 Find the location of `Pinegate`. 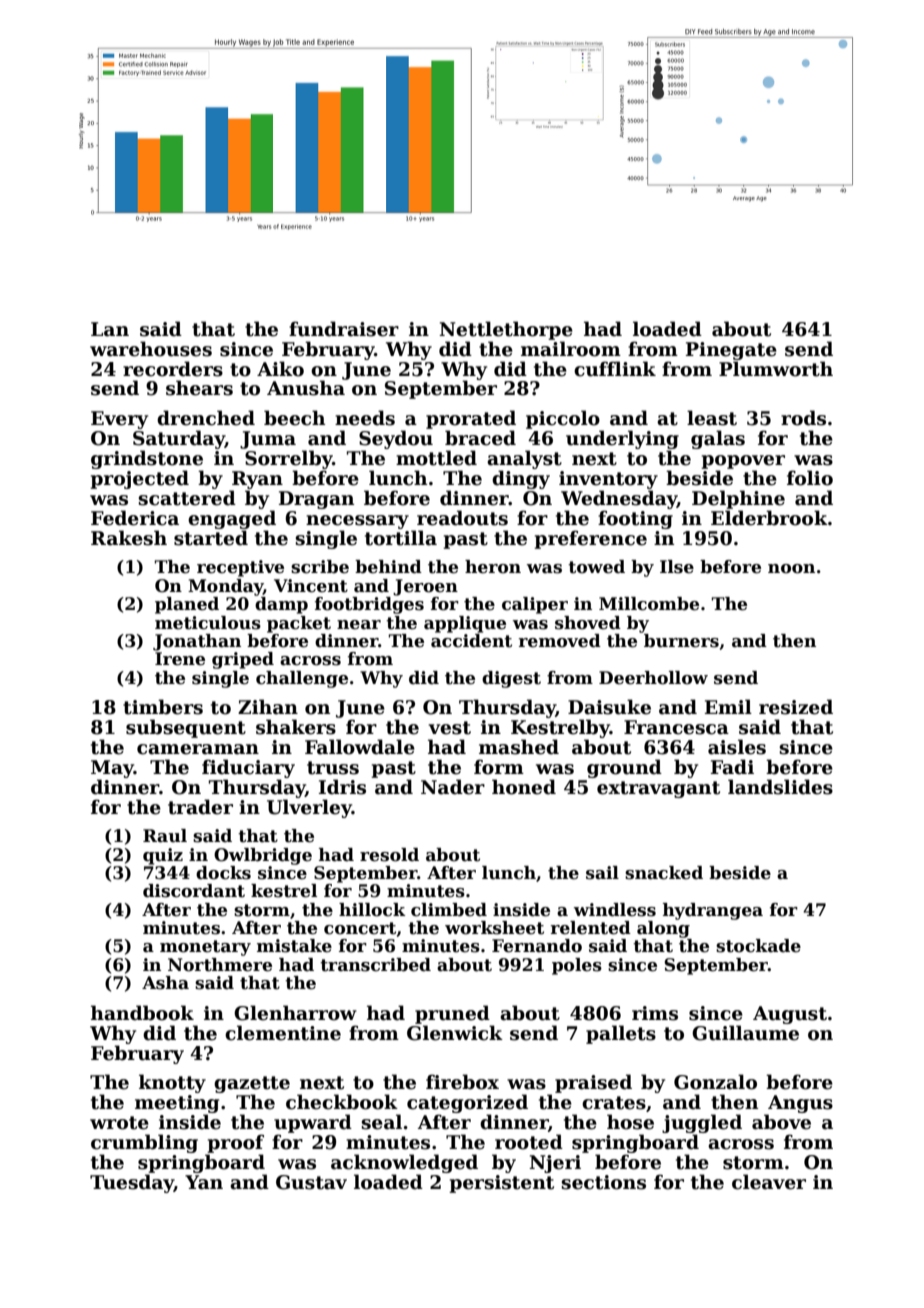

Pinegate is located at coordinates (731, 351).
